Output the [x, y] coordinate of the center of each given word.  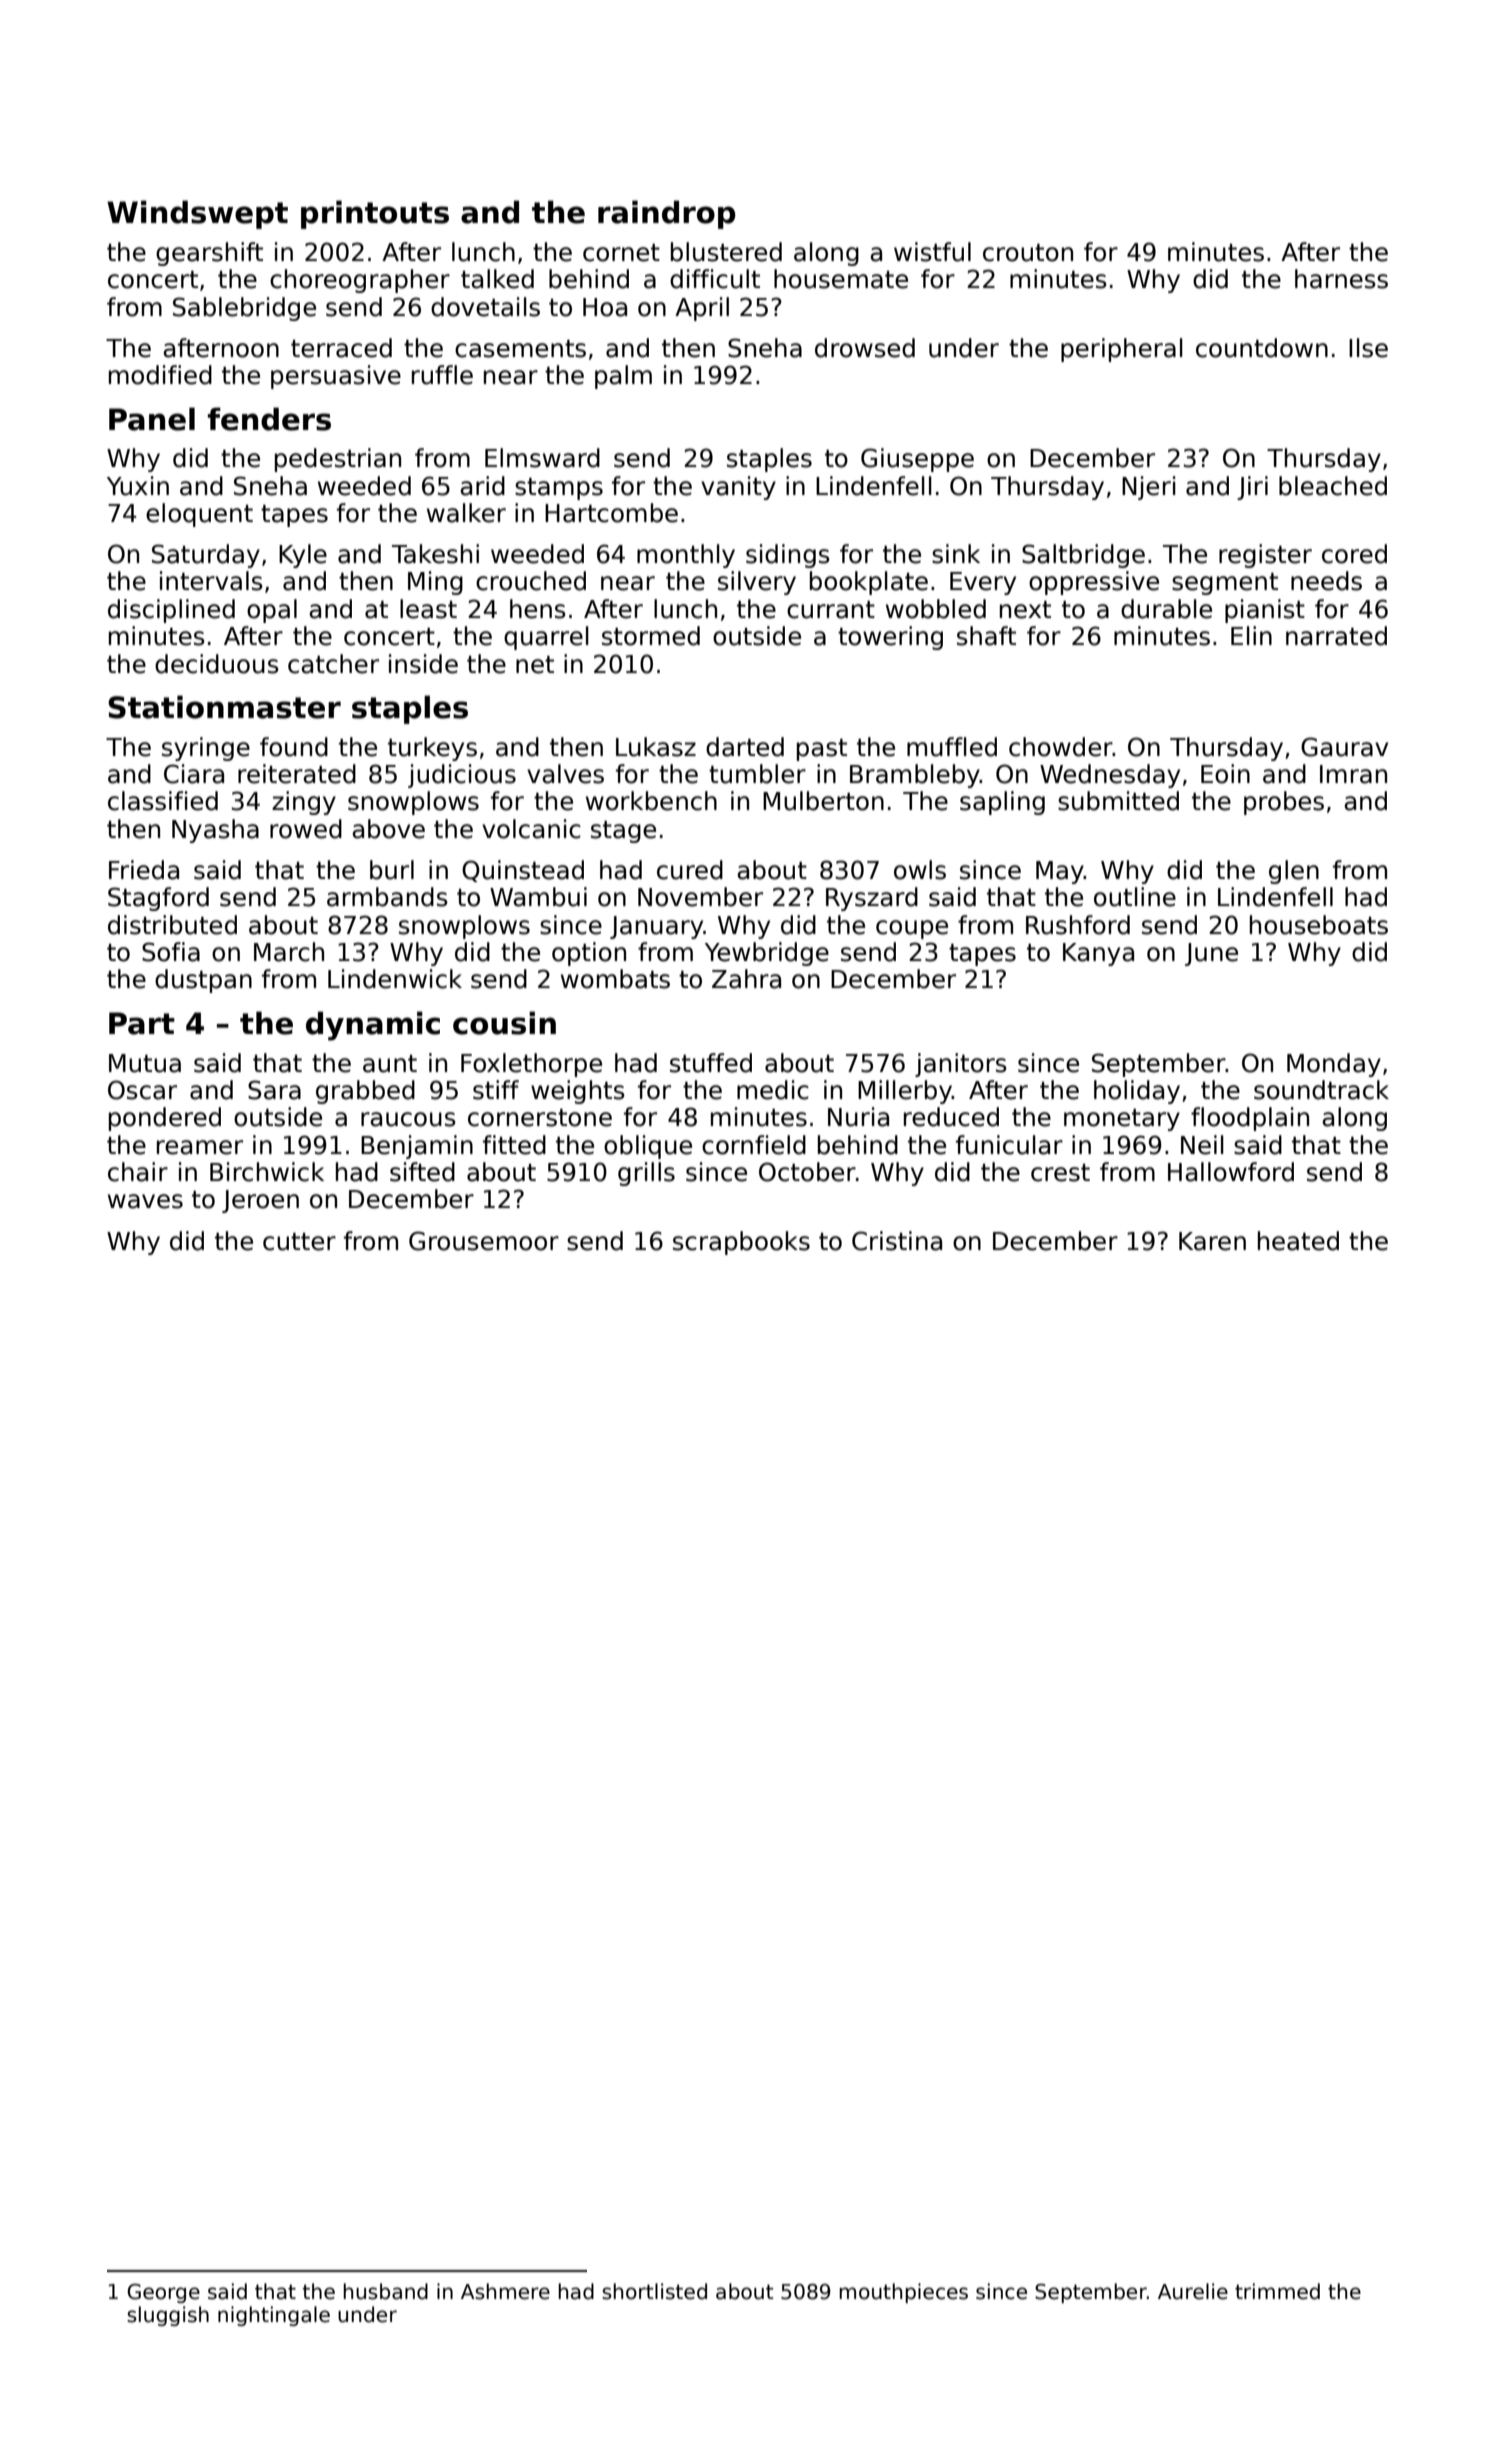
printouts [375, 214]
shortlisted [654, 2291]
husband [385, 2291]
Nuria [858, 1117]
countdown [1262, 348]
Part [142, 1023]
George [163, 2293]
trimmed [1277, 2291]
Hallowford [1231, 1172]
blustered [726, 252]
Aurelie [1193, 2291]
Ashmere [505, 2291]
